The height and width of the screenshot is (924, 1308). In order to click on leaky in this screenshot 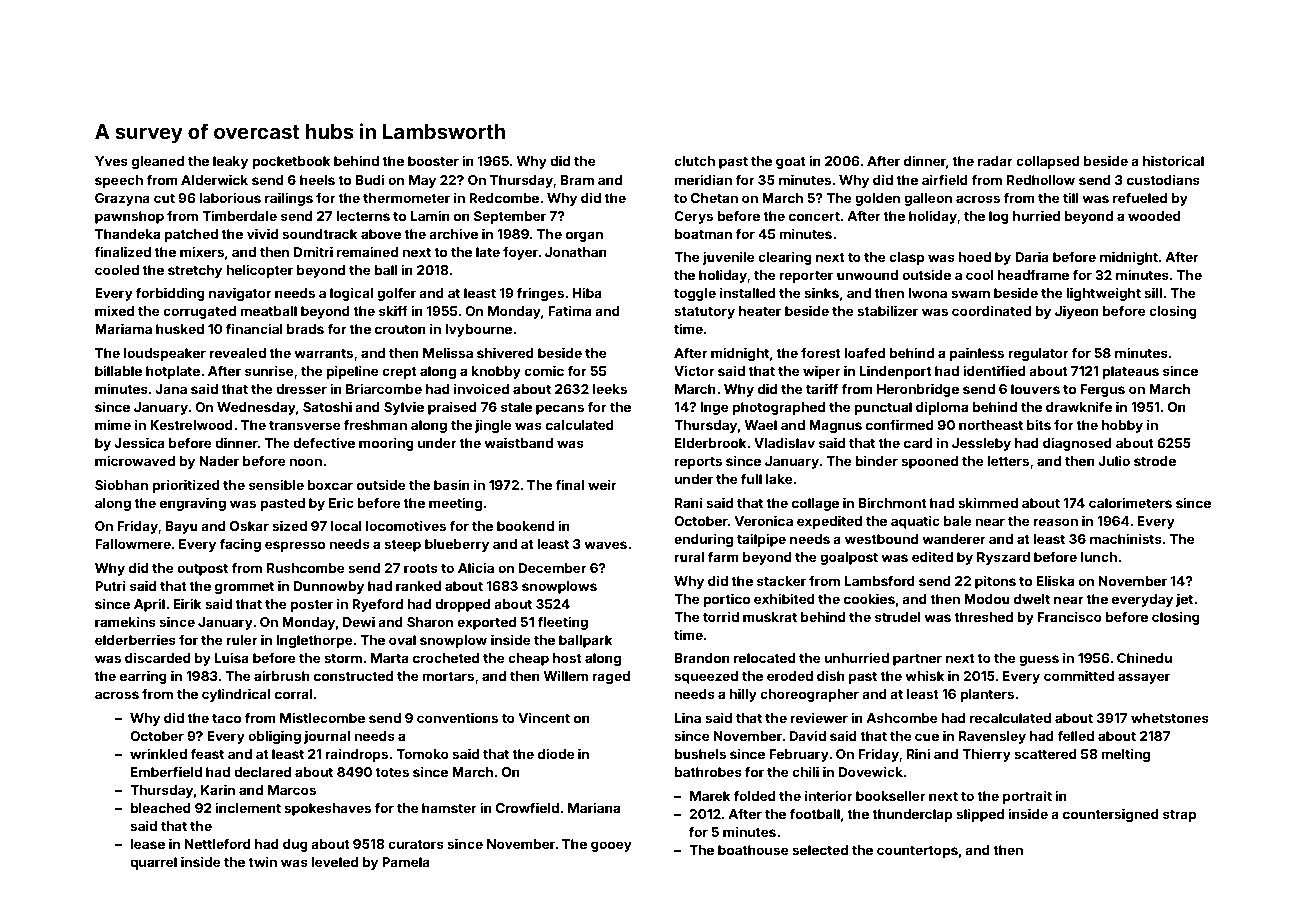, I will do `click(230, 162)`.
